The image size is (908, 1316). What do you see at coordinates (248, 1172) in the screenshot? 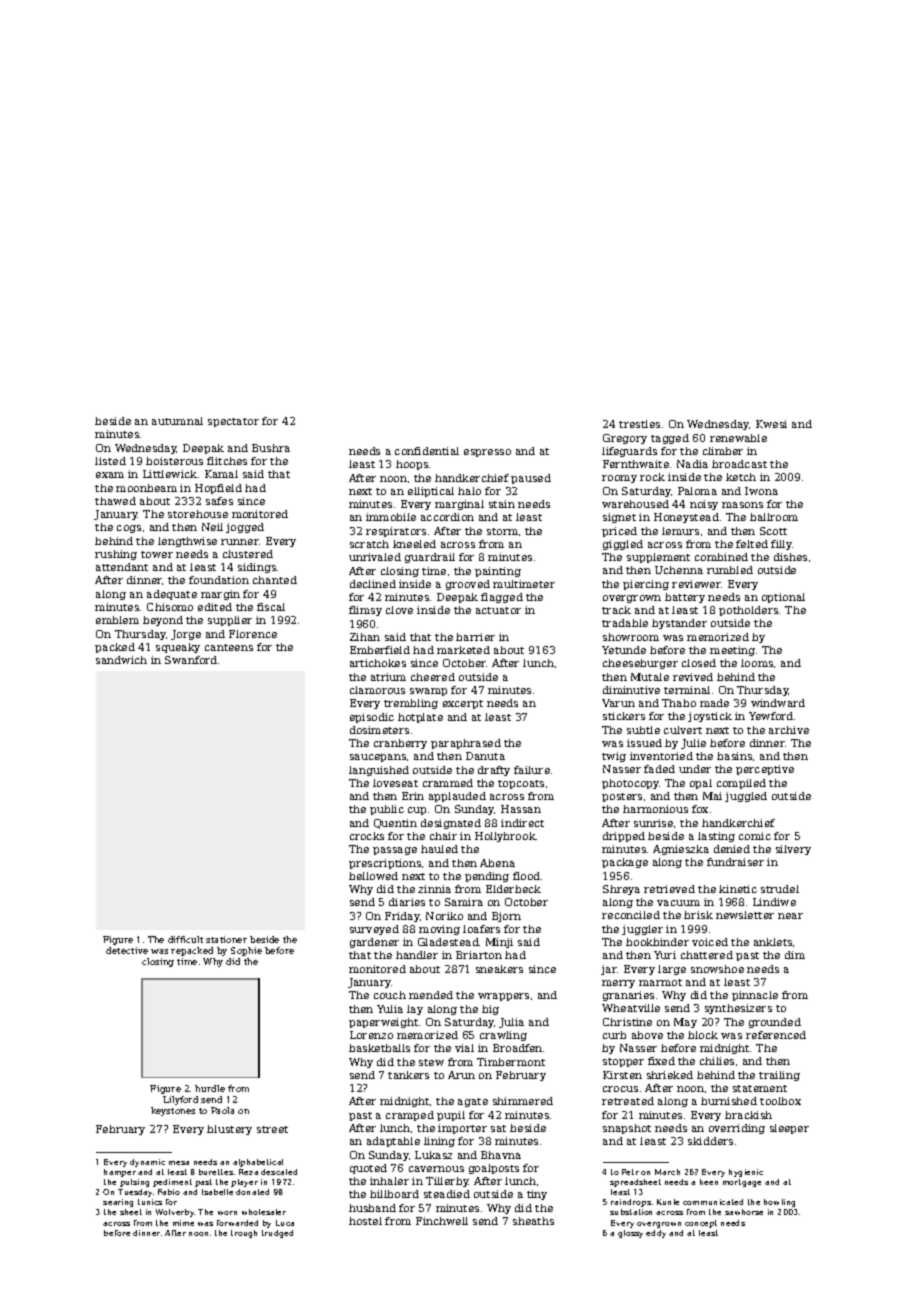
I see `Reza` at bounding box center [248, 1172].
